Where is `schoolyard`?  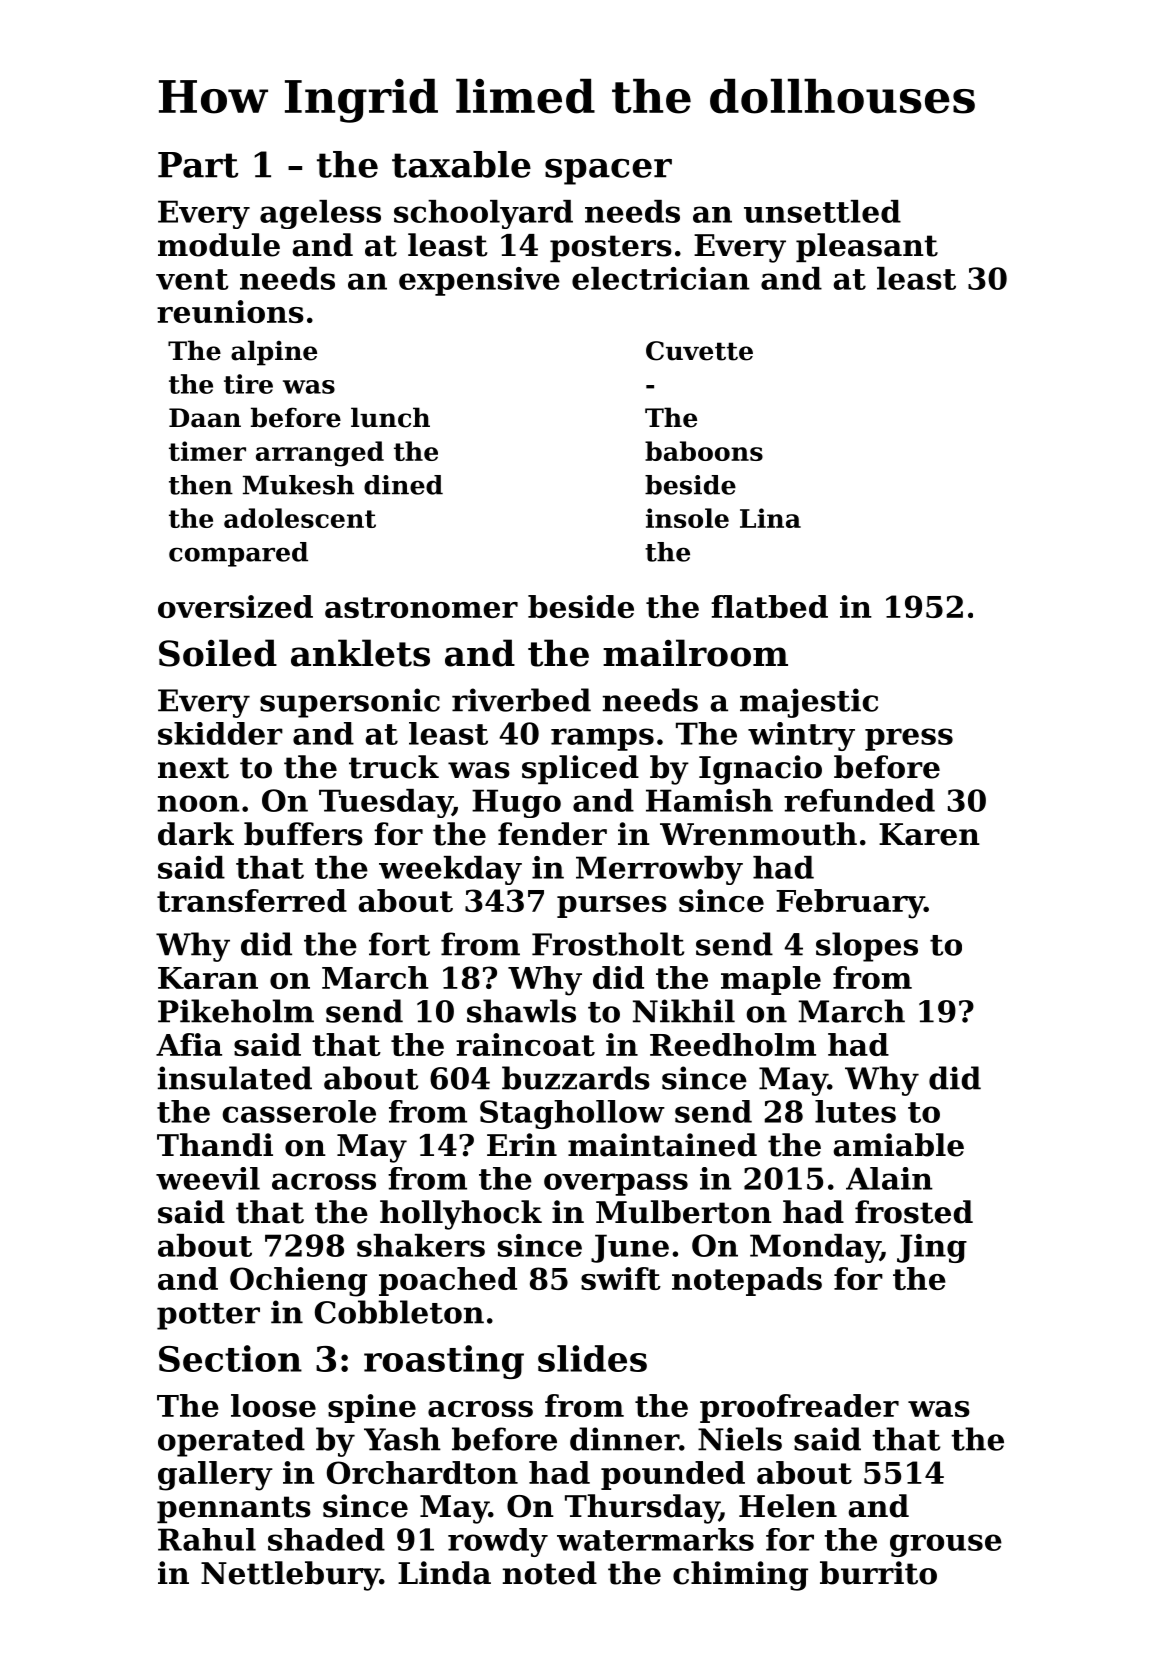 schoolyard is located at coordinates (483, 214).
